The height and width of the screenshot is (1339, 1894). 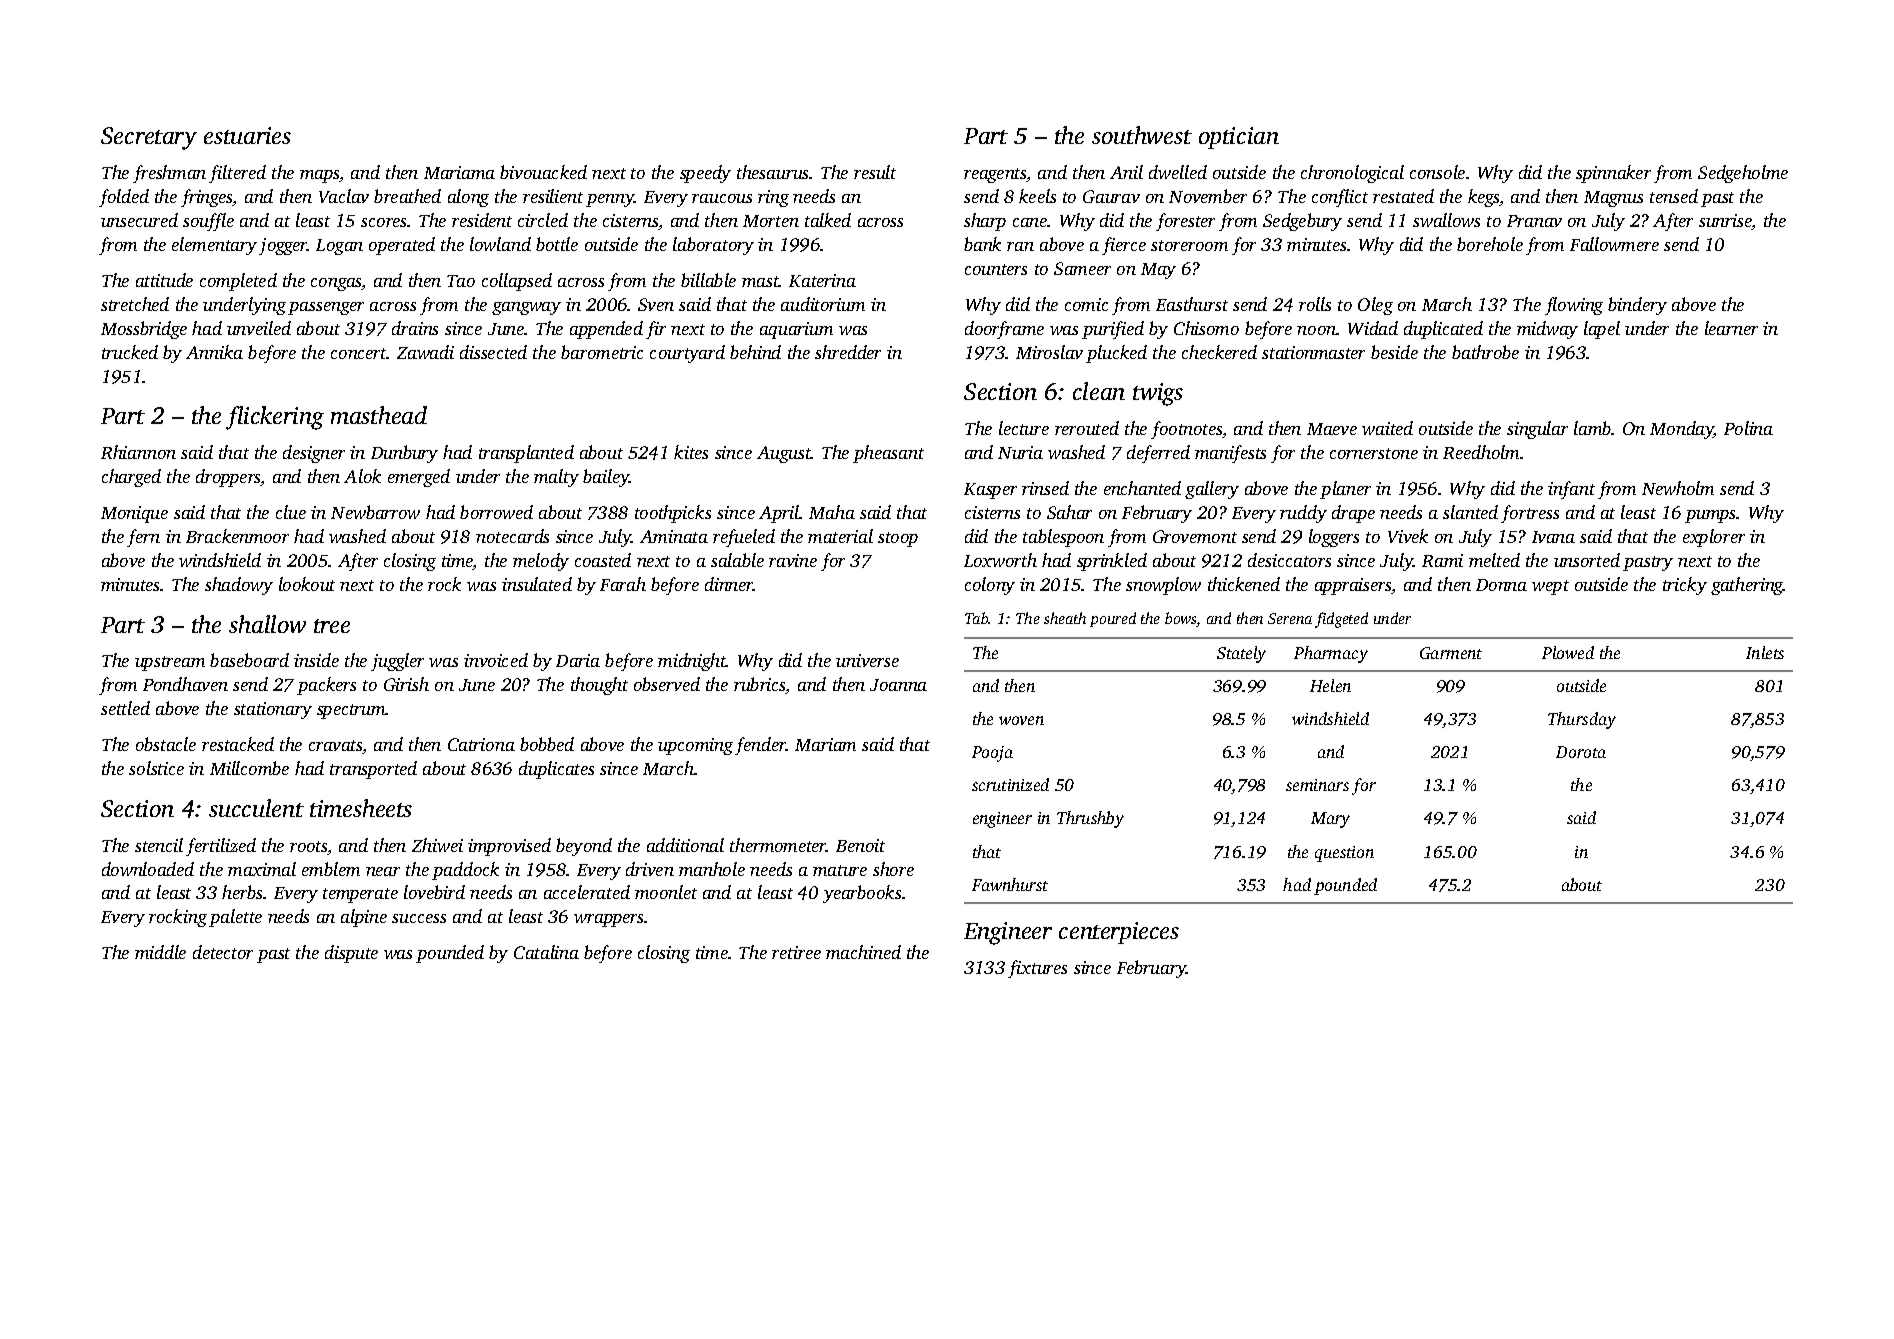 What do you see at coordinates (599, 686) in the screenshot?
I see `thought` at bounding box center [599, 686].
